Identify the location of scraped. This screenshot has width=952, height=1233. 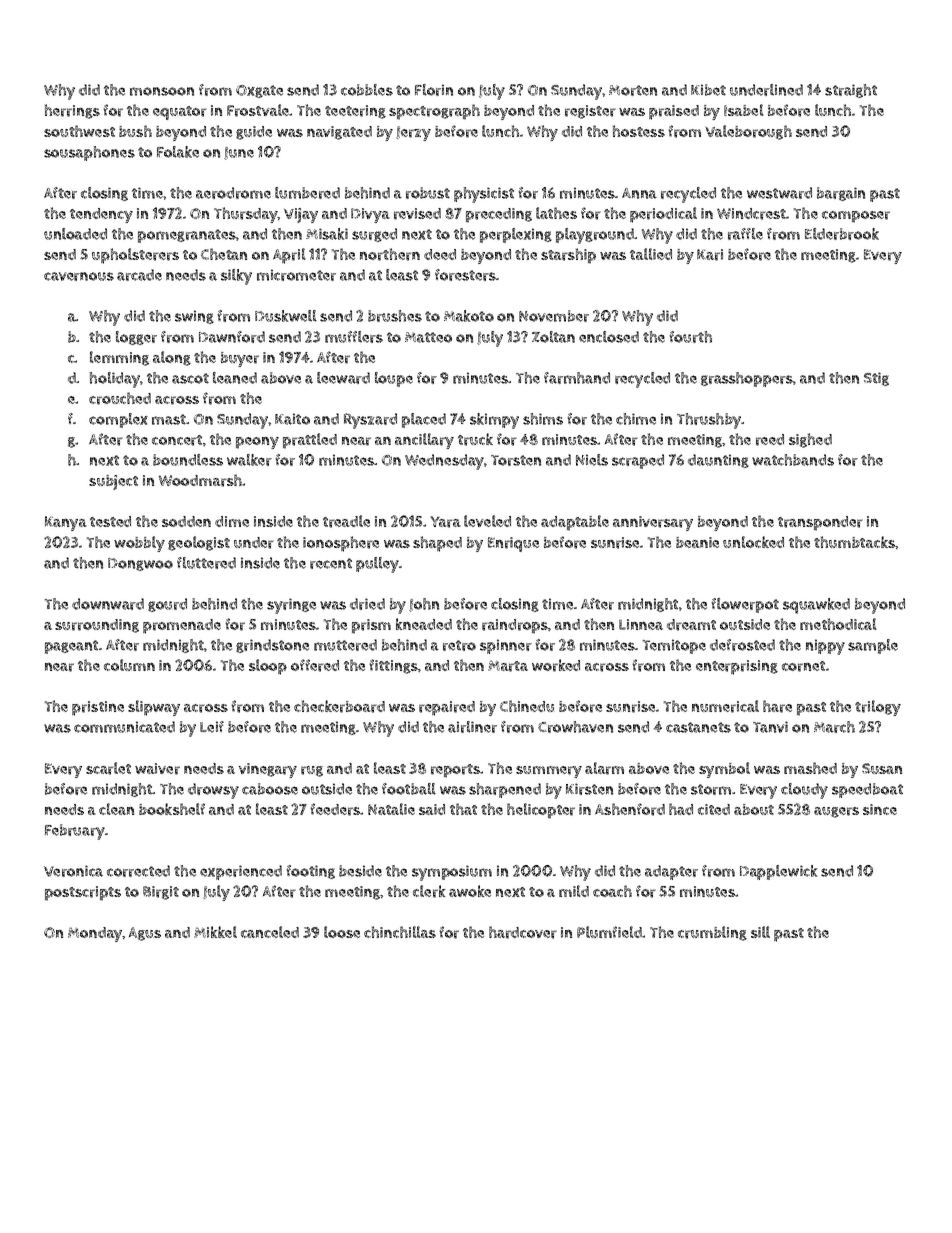
(638, 461).
